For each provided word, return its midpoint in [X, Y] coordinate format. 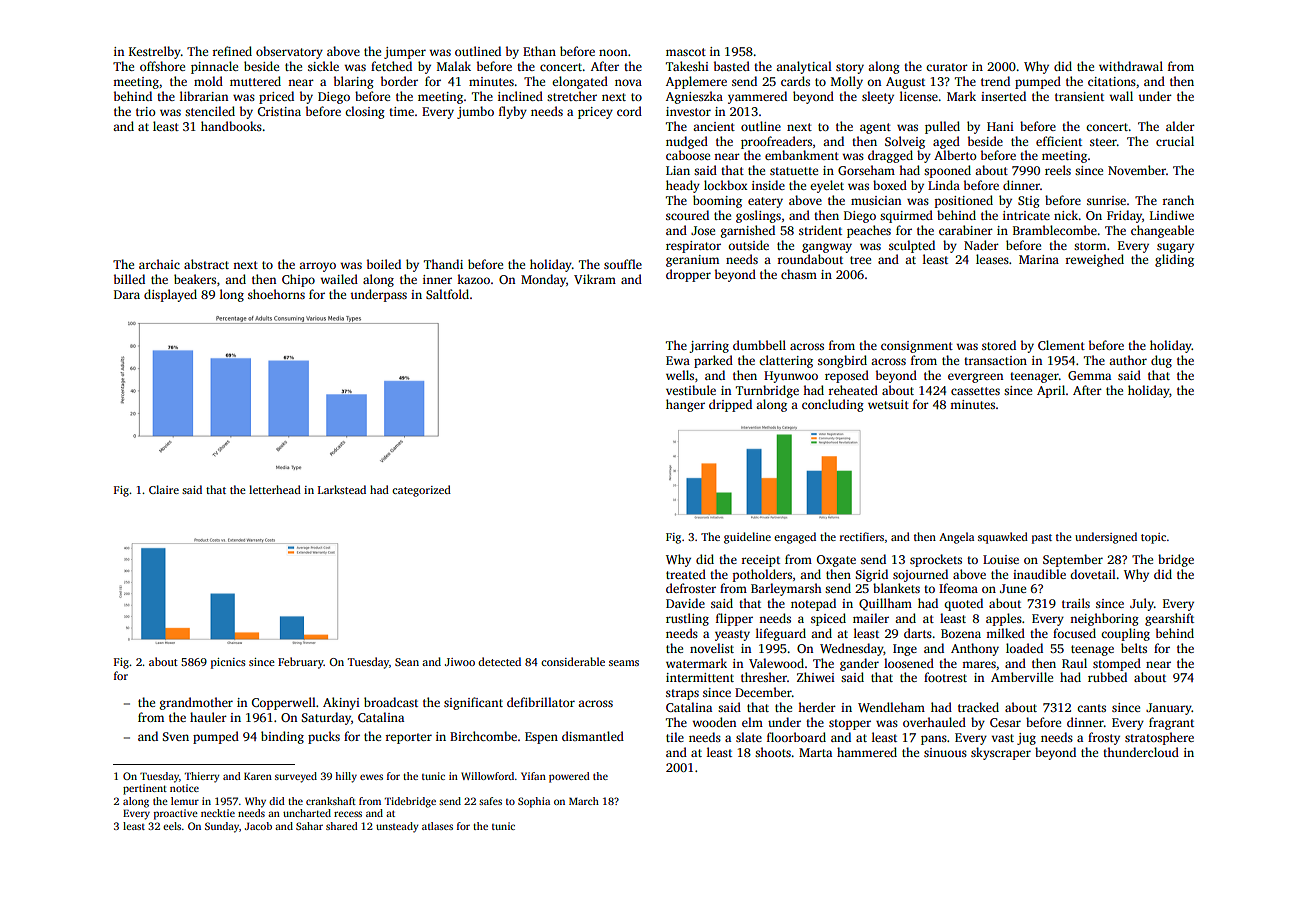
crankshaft [331, 801]
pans [934, 740]
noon [613, 52]
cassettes [975, 391]
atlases [437, 826]
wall [1121, 96]
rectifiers [862, 536]
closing [365, 112]
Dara [127, 294]
